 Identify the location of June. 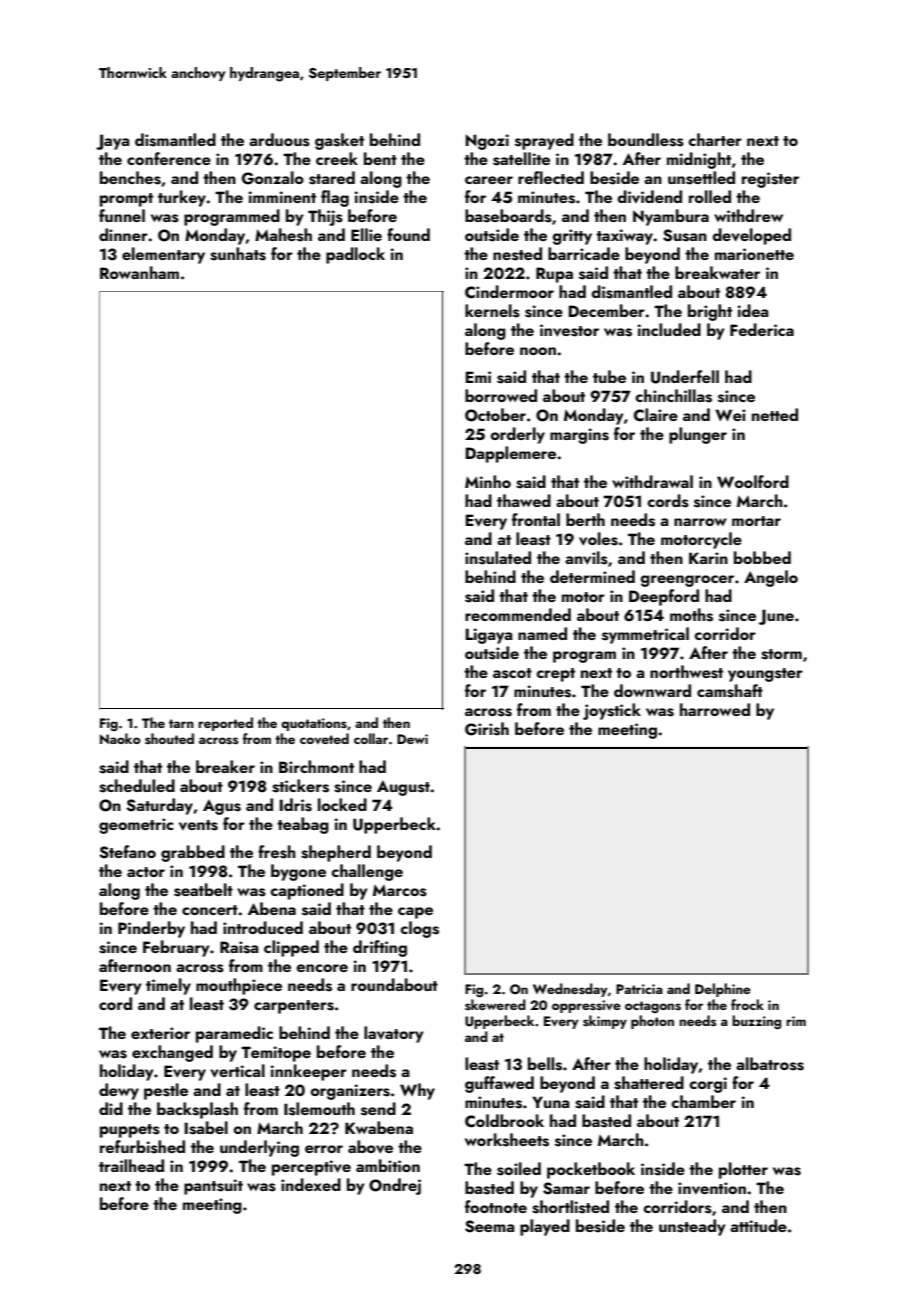
(776, 617).
